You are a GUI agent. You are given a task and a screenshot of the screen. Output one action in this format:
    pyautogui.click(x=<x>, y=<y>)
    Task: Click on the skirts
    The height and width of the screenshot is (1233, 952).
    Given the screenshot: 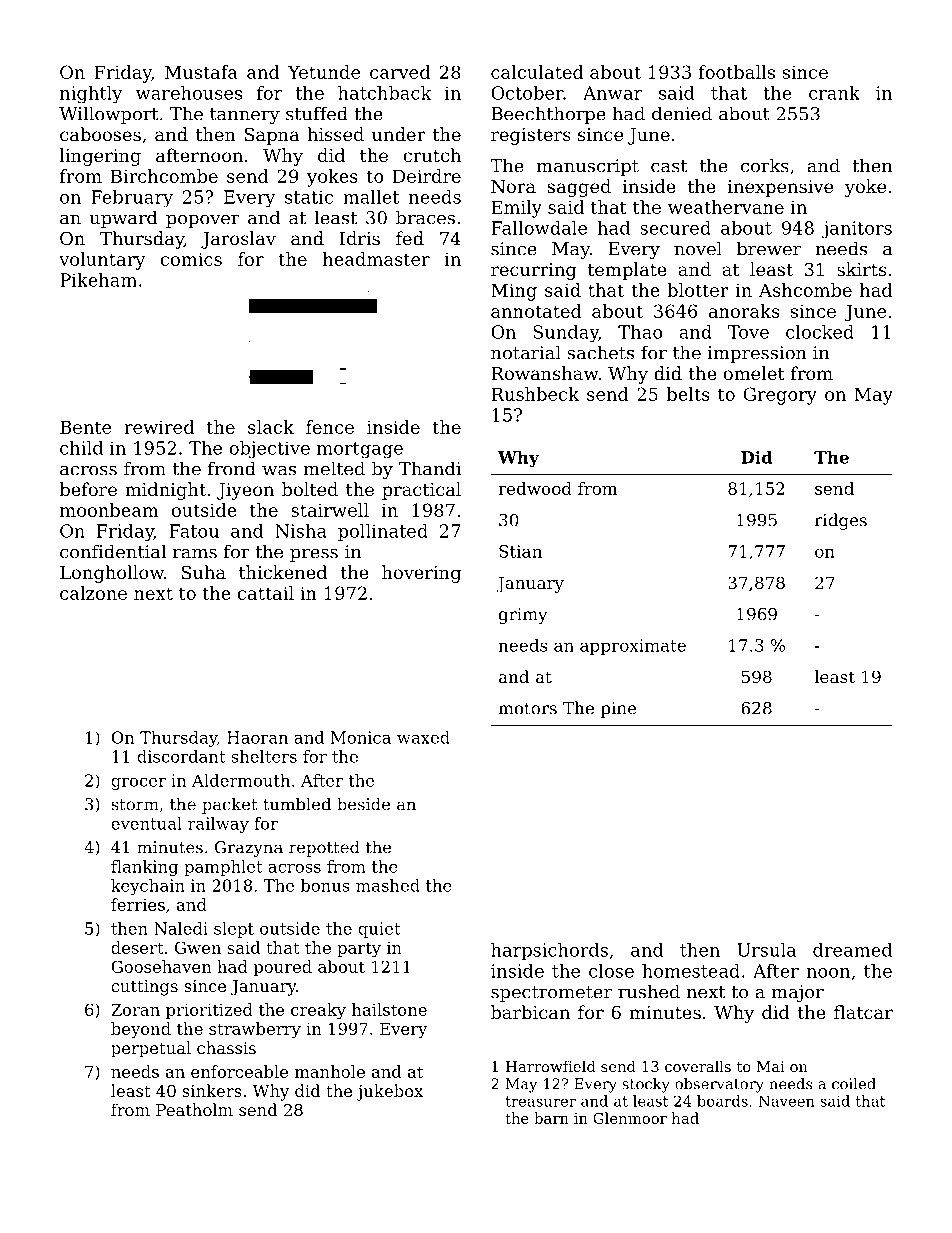 What is the action you would take?
    pyautogui.click(x=862, y=269)
